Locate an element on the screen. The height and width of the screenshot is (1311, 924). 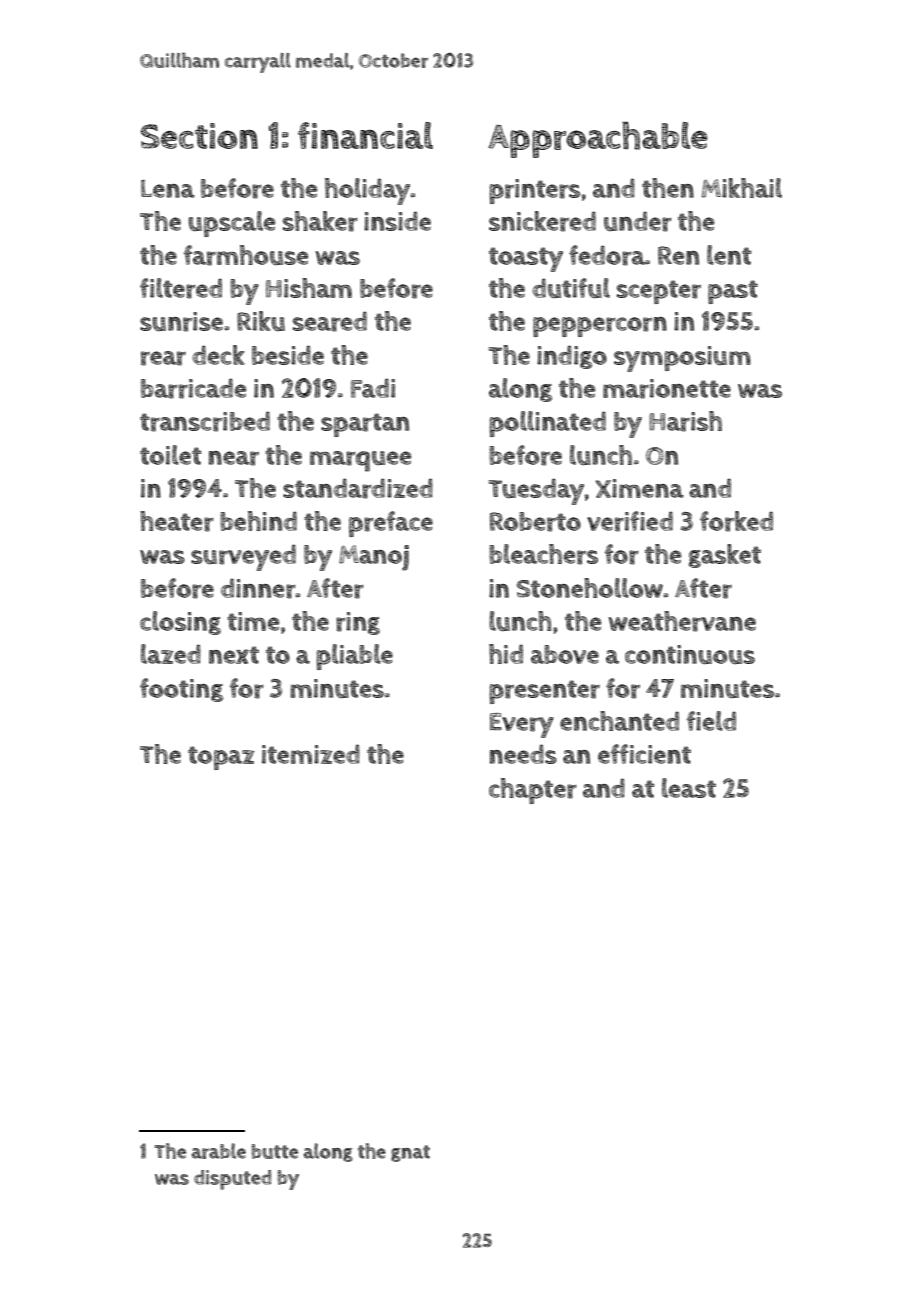
marquee is located at coordinates (361, 461).
